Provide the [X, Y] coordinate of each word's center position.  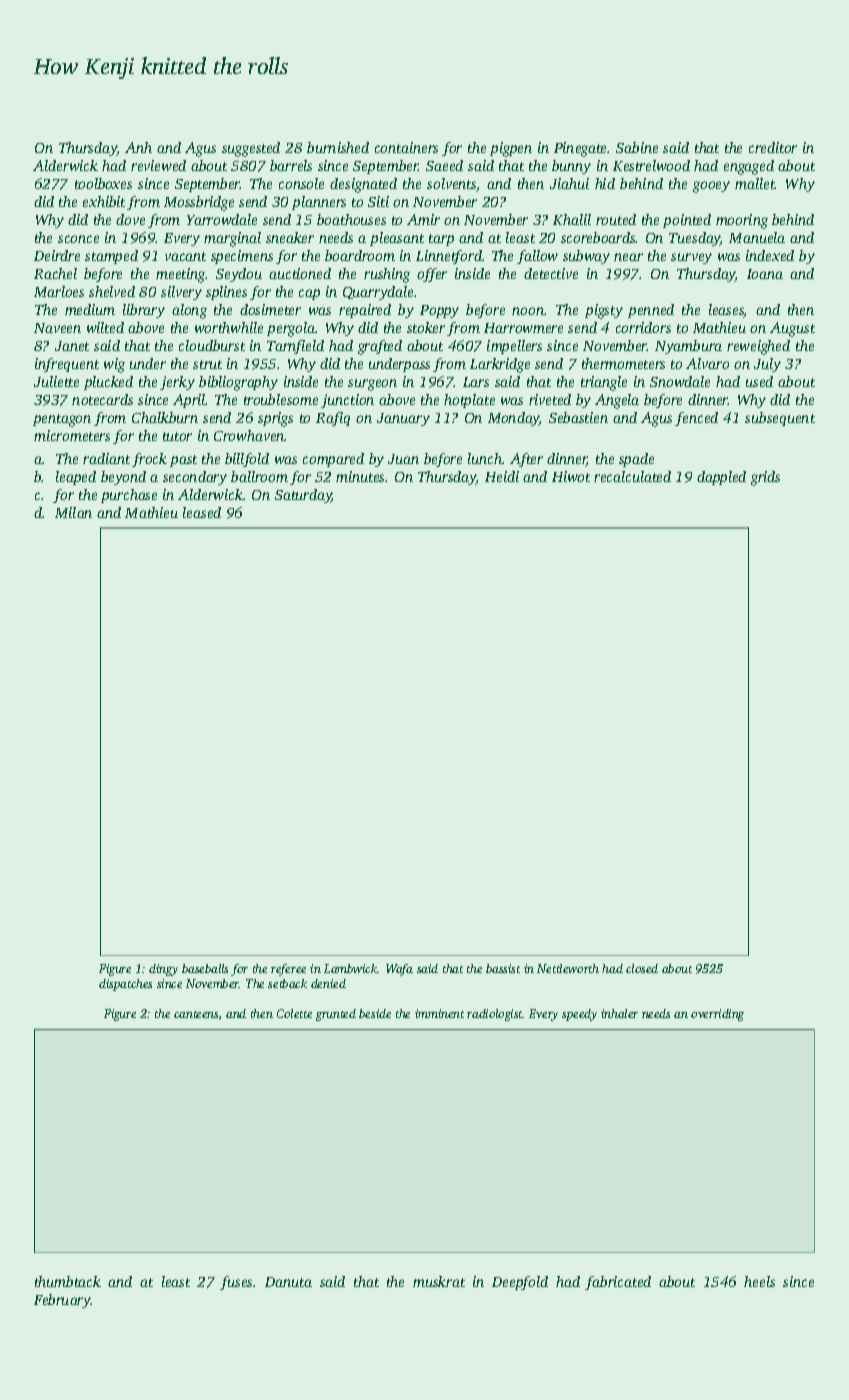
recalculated [632, 476]
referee [288, 970]
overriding [717, 1015]
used [759, 381]
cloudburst [212, 345]
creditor [773, 147]
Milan [73, 512]
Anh [138, 147]
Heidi [502, 476]
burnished [338, 147]
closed [642, 968]
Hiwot [571, 476]
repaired [365, 311]
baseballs [205, 968]
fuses [236, 1283]
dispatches [125, 985]
